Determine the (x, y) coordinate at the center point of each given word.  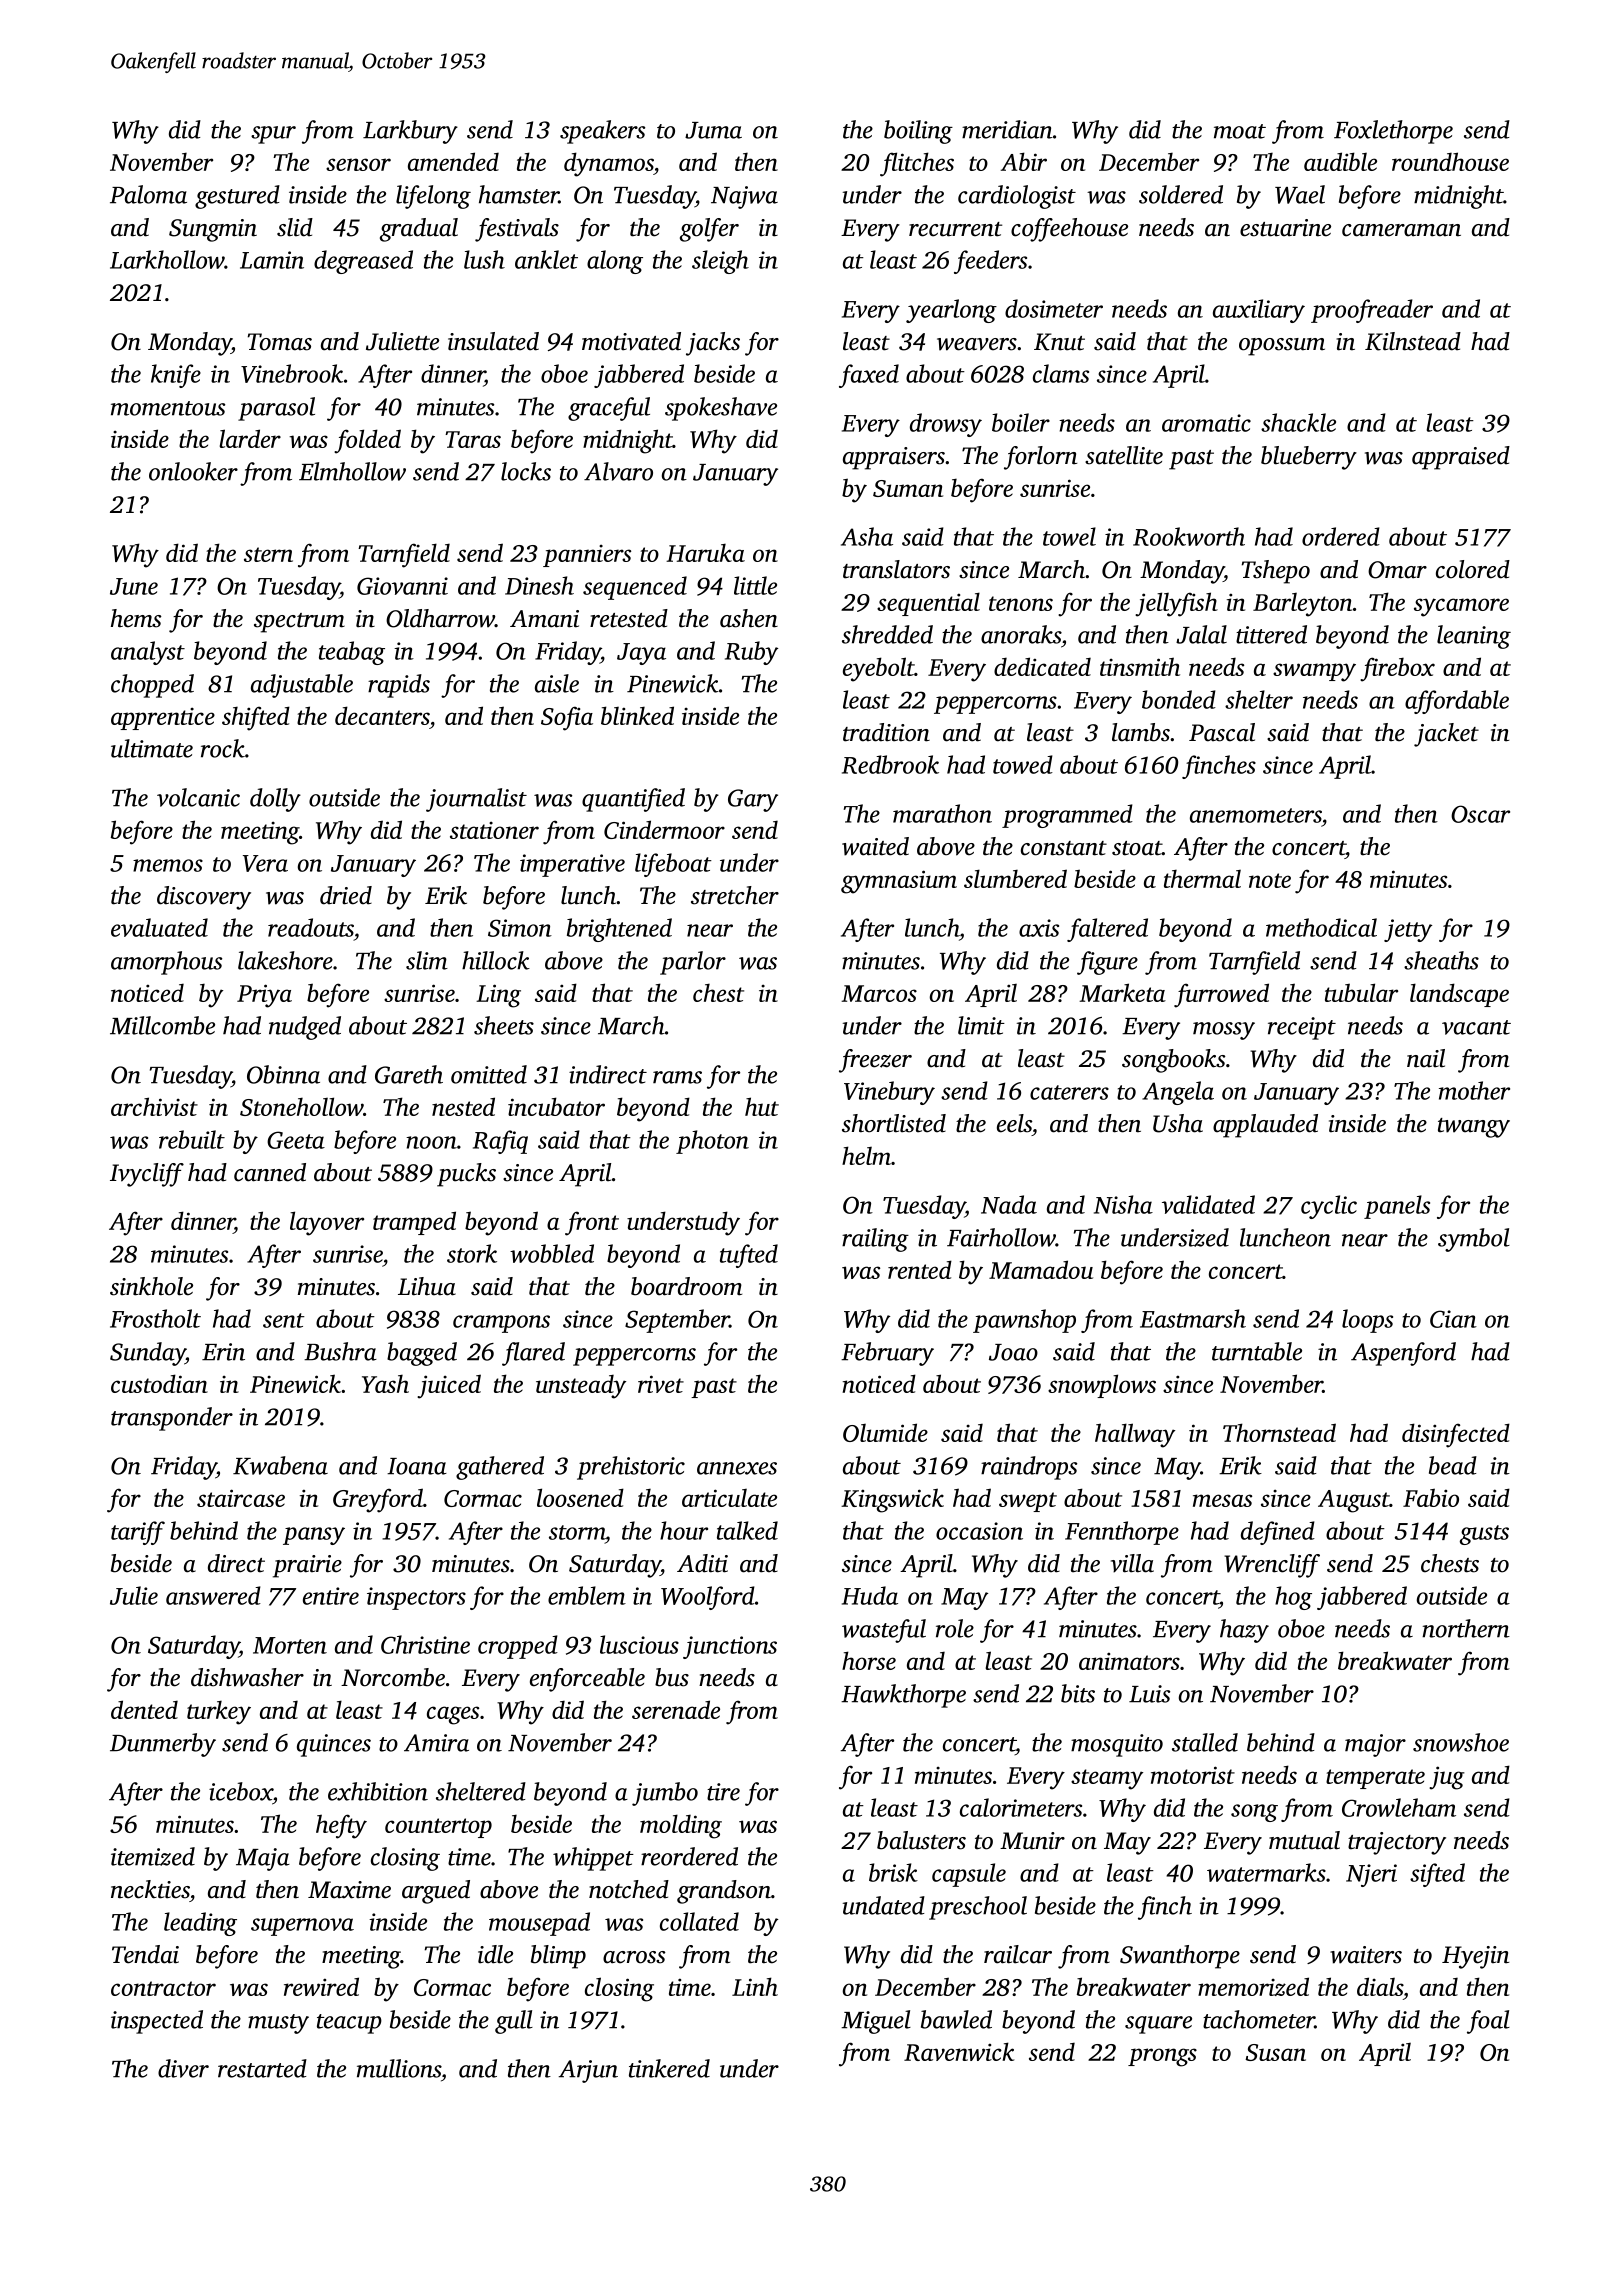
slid (295, 227)
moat (1240, 131)
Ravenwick (959, 2051)
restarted (262, 2068)
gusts (1484, 1535)
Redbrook (890, 764)
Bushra (340, 1351)
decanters (382, 715)
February (887, 1354)
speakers (602, 132)
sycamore (1461, 607)
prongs (1162, 2057)
